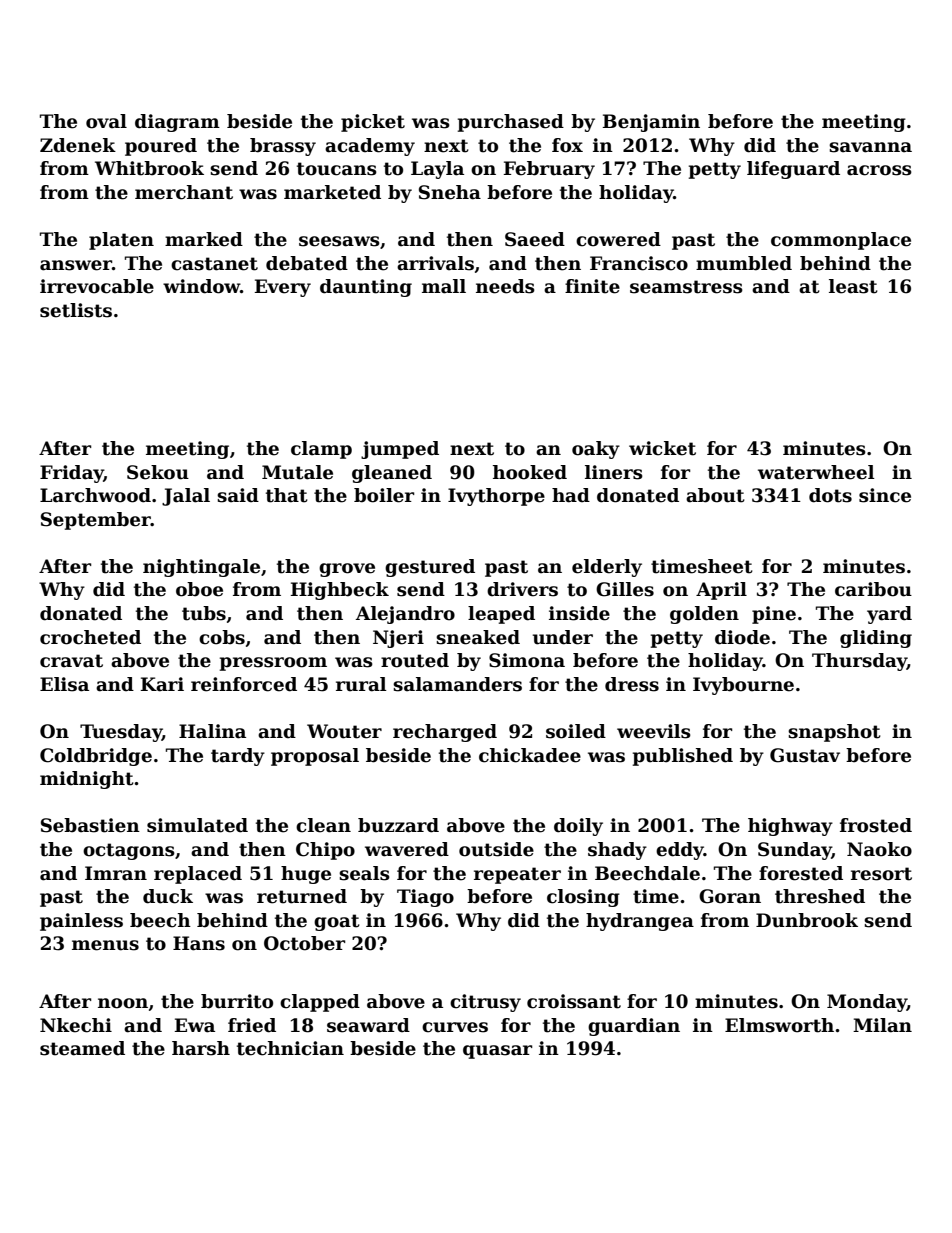  Describe the element at coordinates (596, 450) in the document. I see `oaky` at that location.
